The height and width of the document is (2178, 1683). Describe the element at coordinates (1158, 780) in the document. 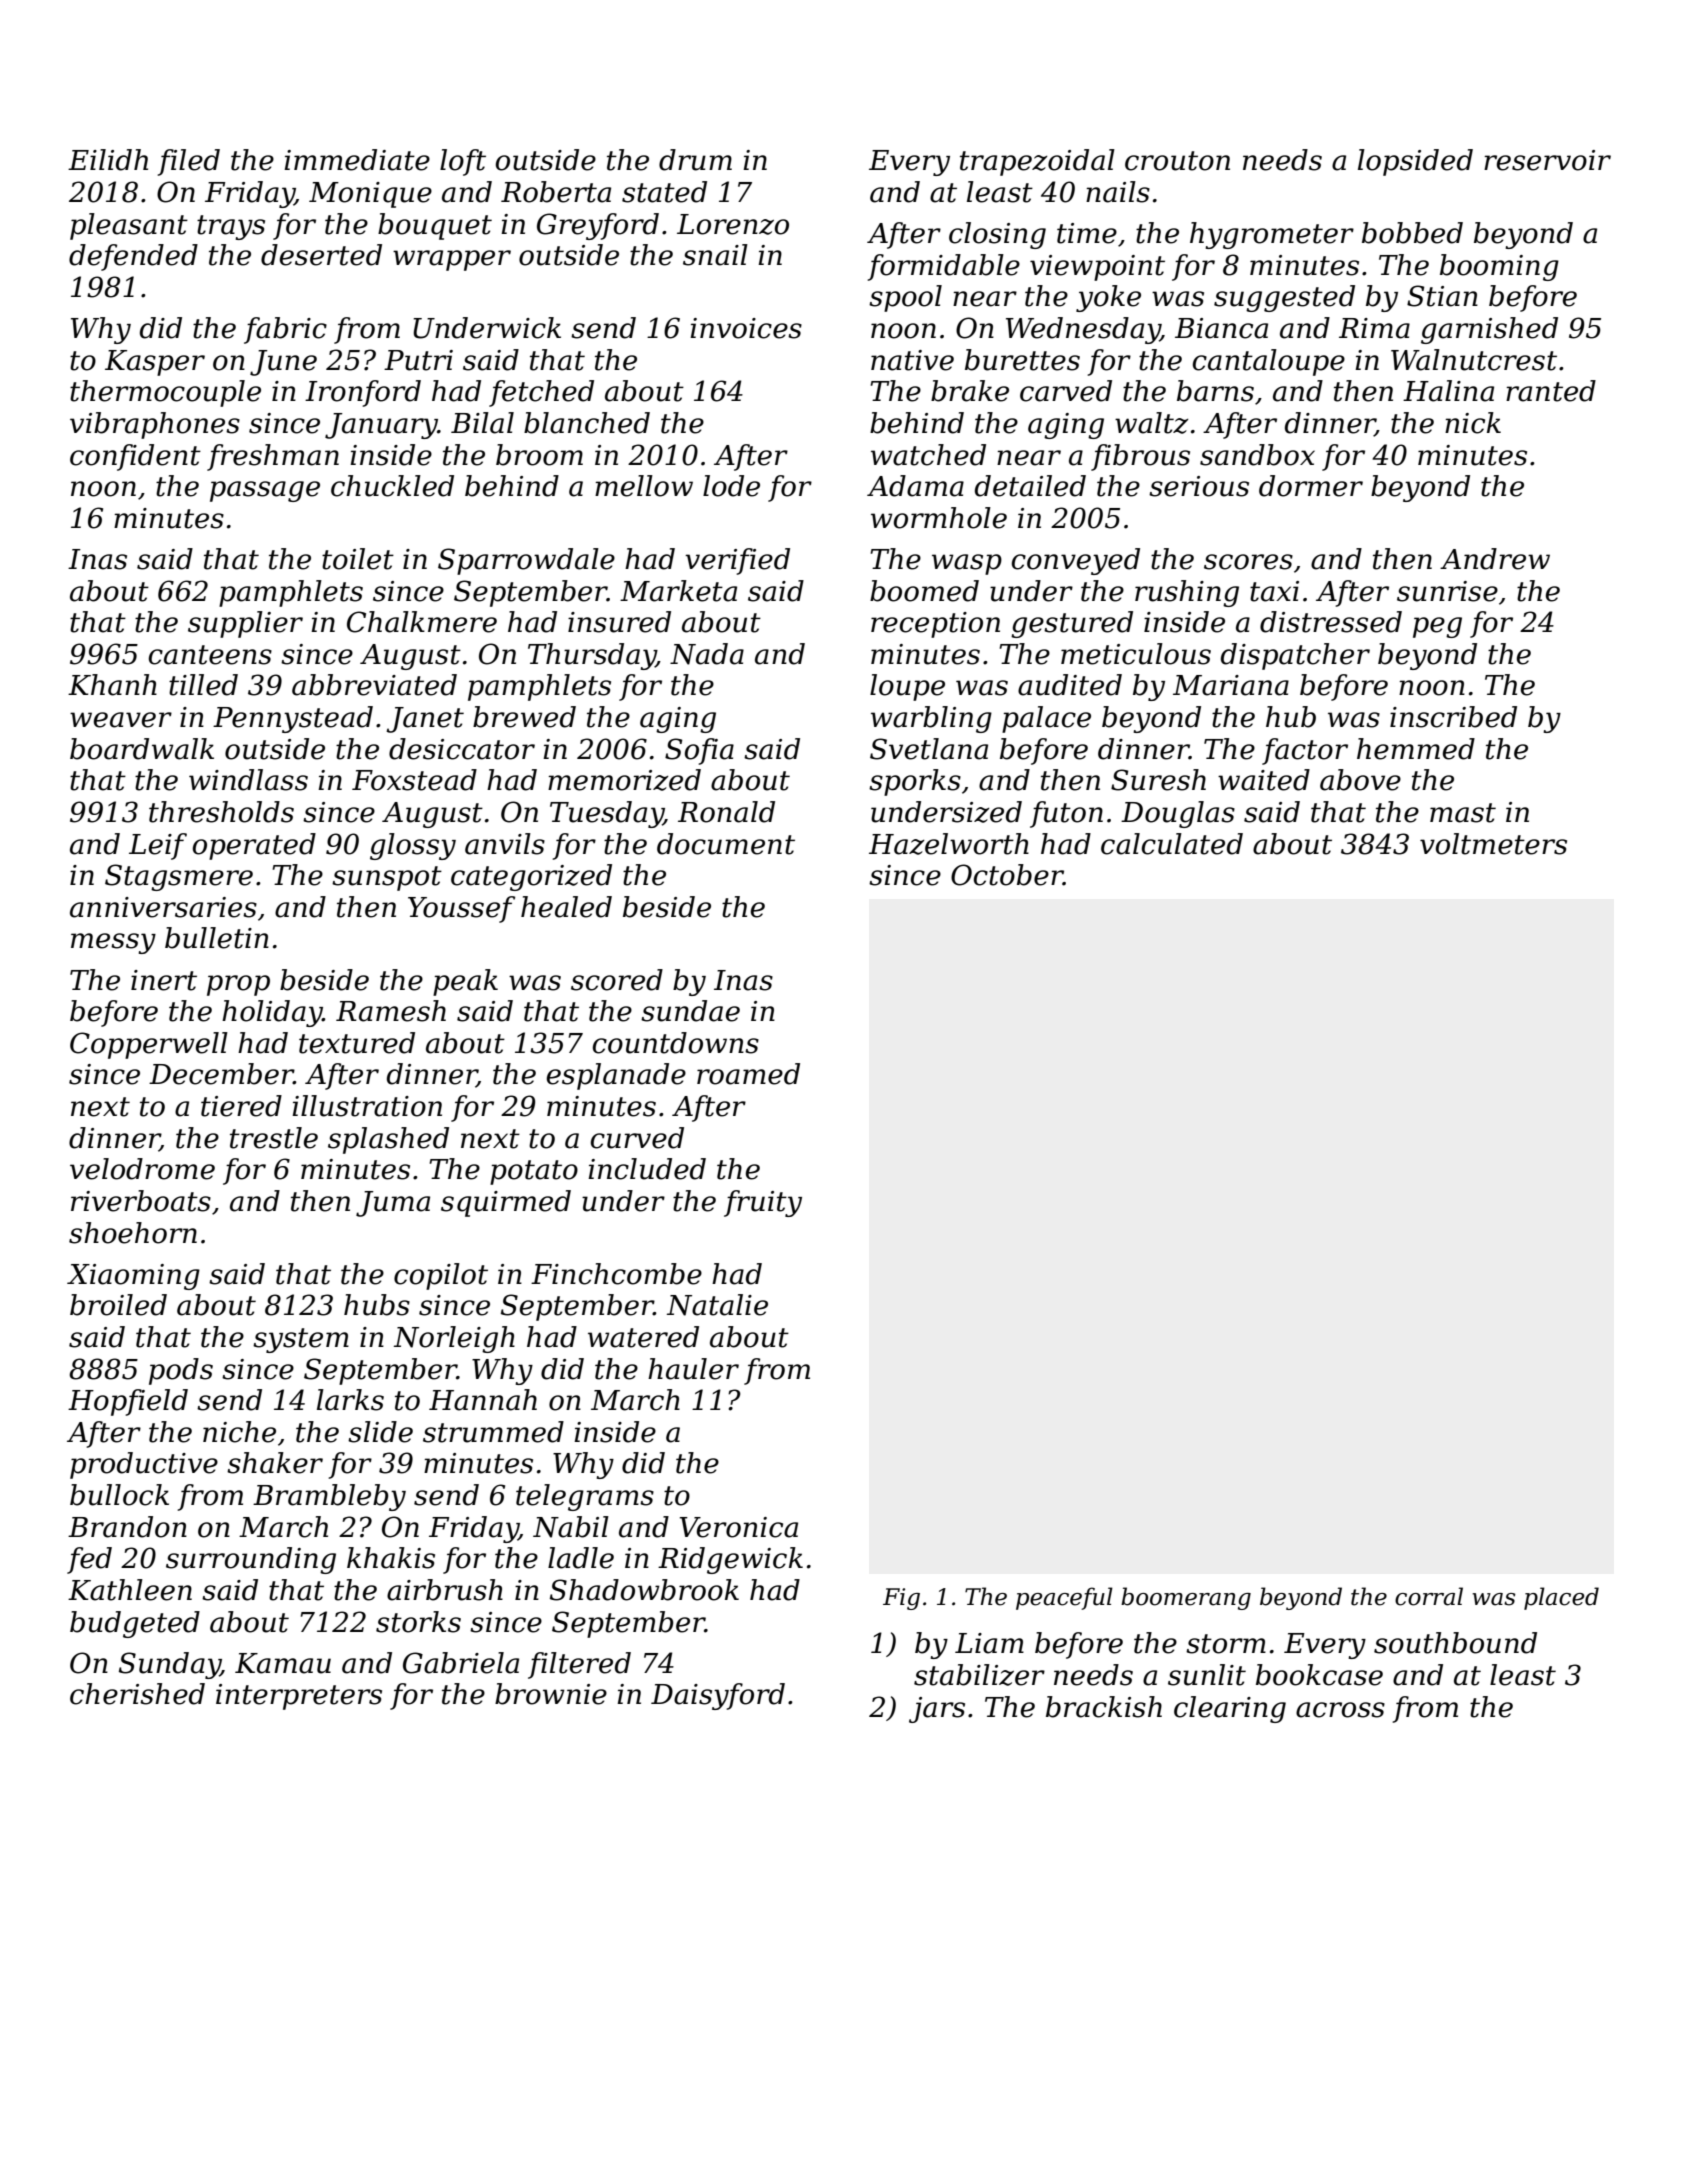

I see `Suresh` at that location.
